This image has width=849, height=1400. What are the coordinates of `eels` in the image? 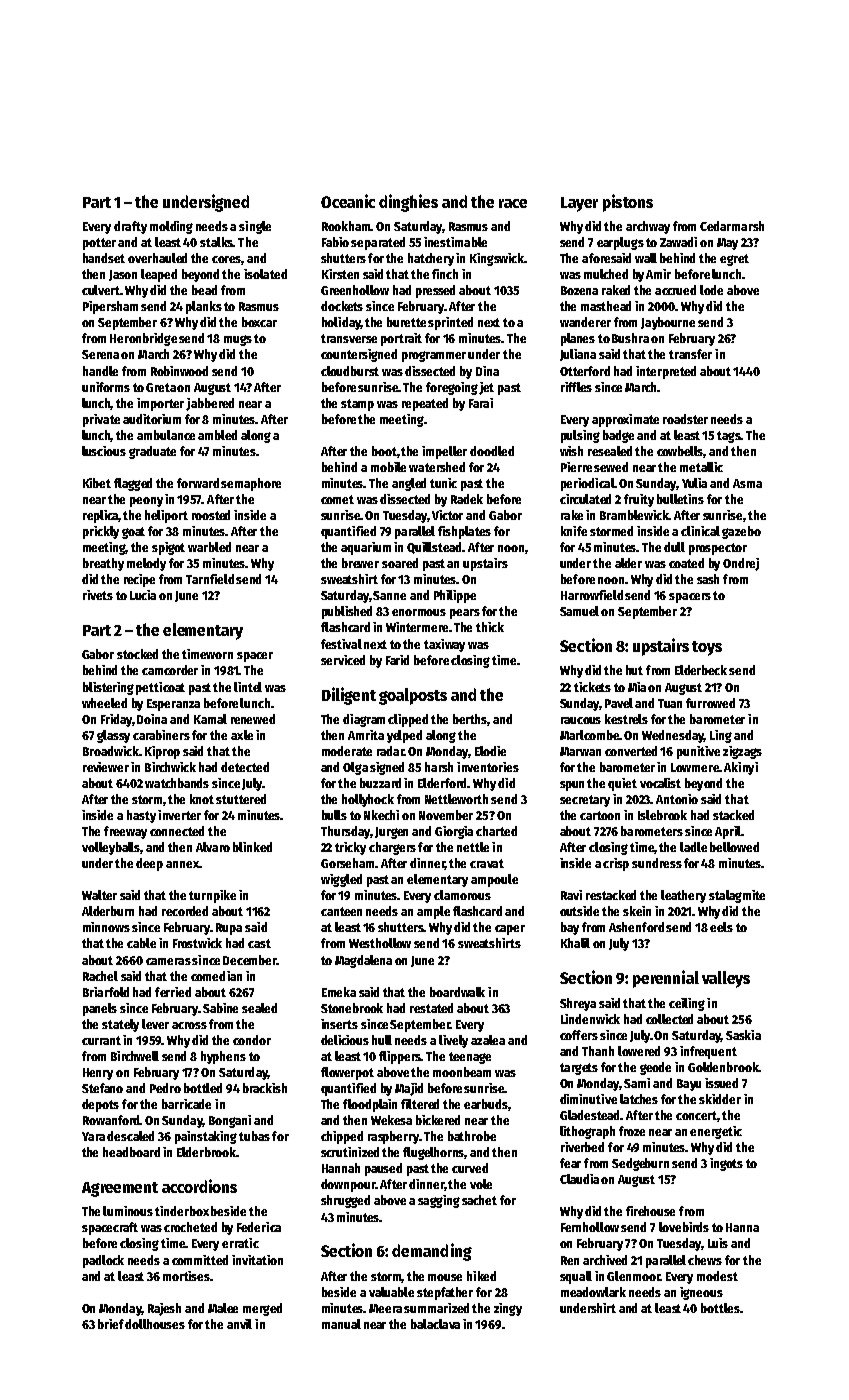 It's located at (721, 927).
